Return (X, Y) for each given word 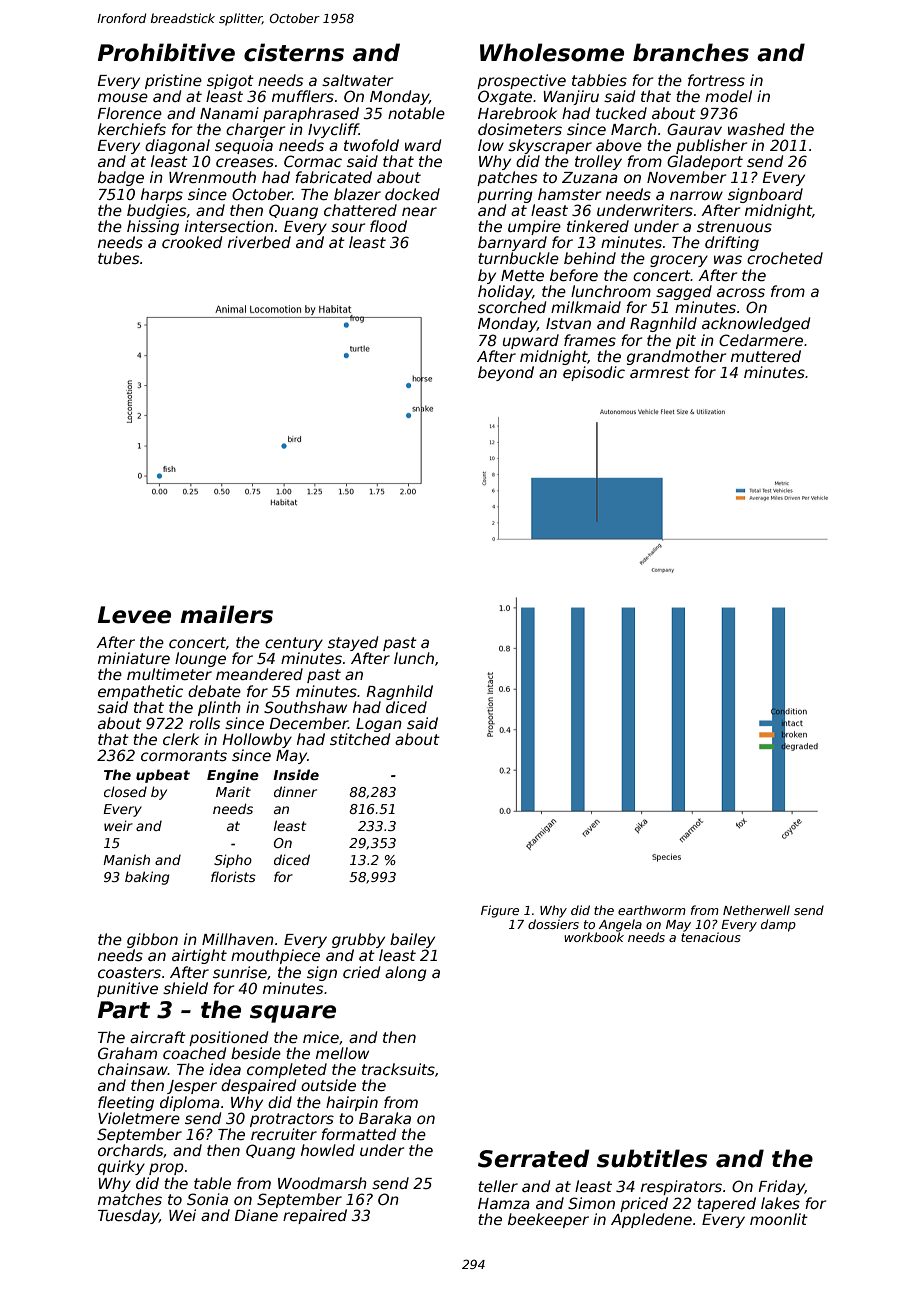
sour (348, 227)
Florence (129, 113)
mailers (226, 614)
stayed (353, 643)
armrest (660, 372)
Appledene (651, 1220)
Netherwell (756, 910)
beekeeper (548, 1220)
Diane (256, 1215)
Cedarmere (761, 340)
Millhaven (238, 939)
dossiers (553, 924)
